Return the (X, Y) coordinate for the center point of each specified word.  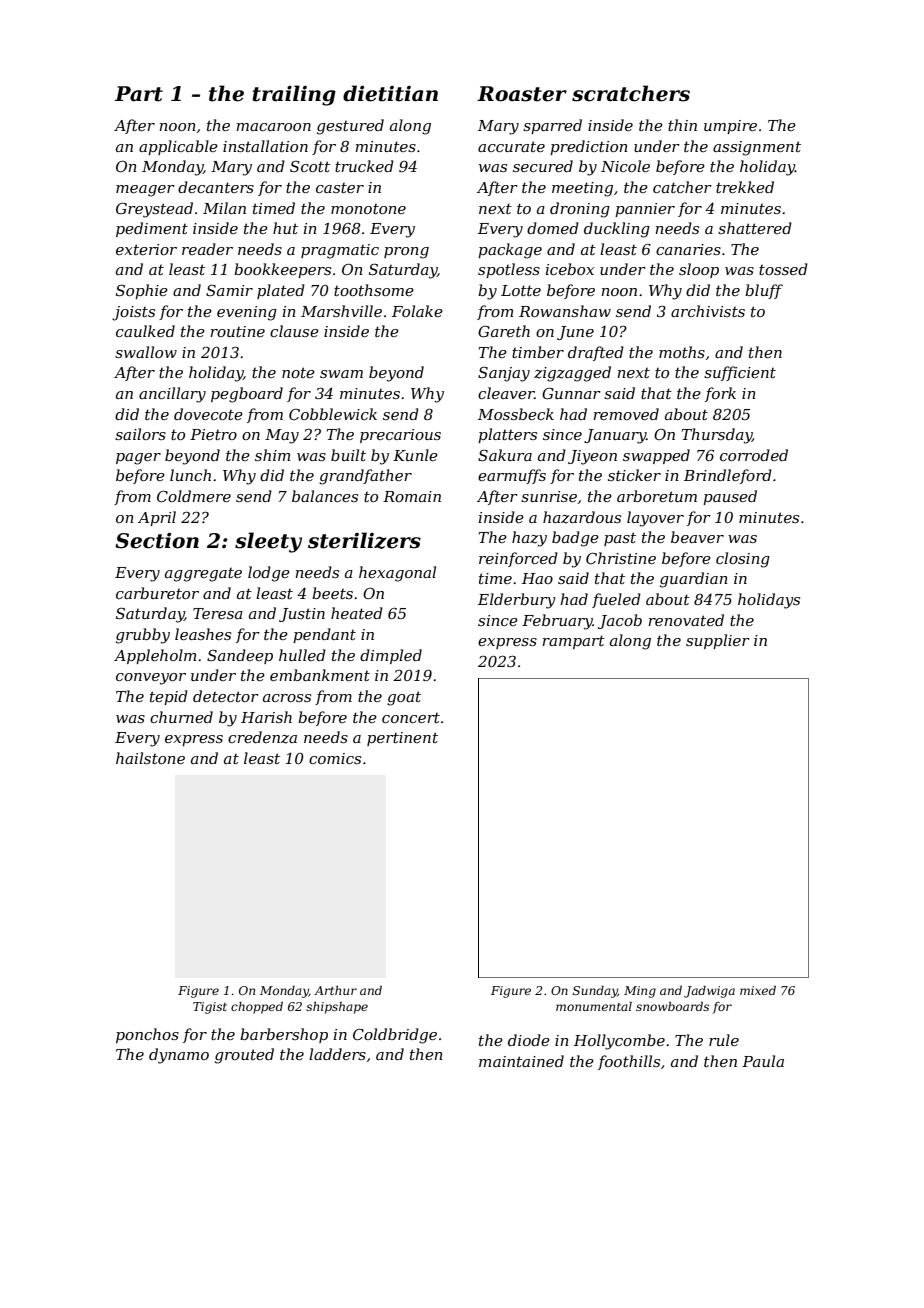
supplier (718, 641)
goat (404, 698)
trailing (294, 95)
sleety (268, 542)
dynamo (179, 1056)
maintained (521, 1061)
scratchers (631, 93)
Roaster (522, 94)
